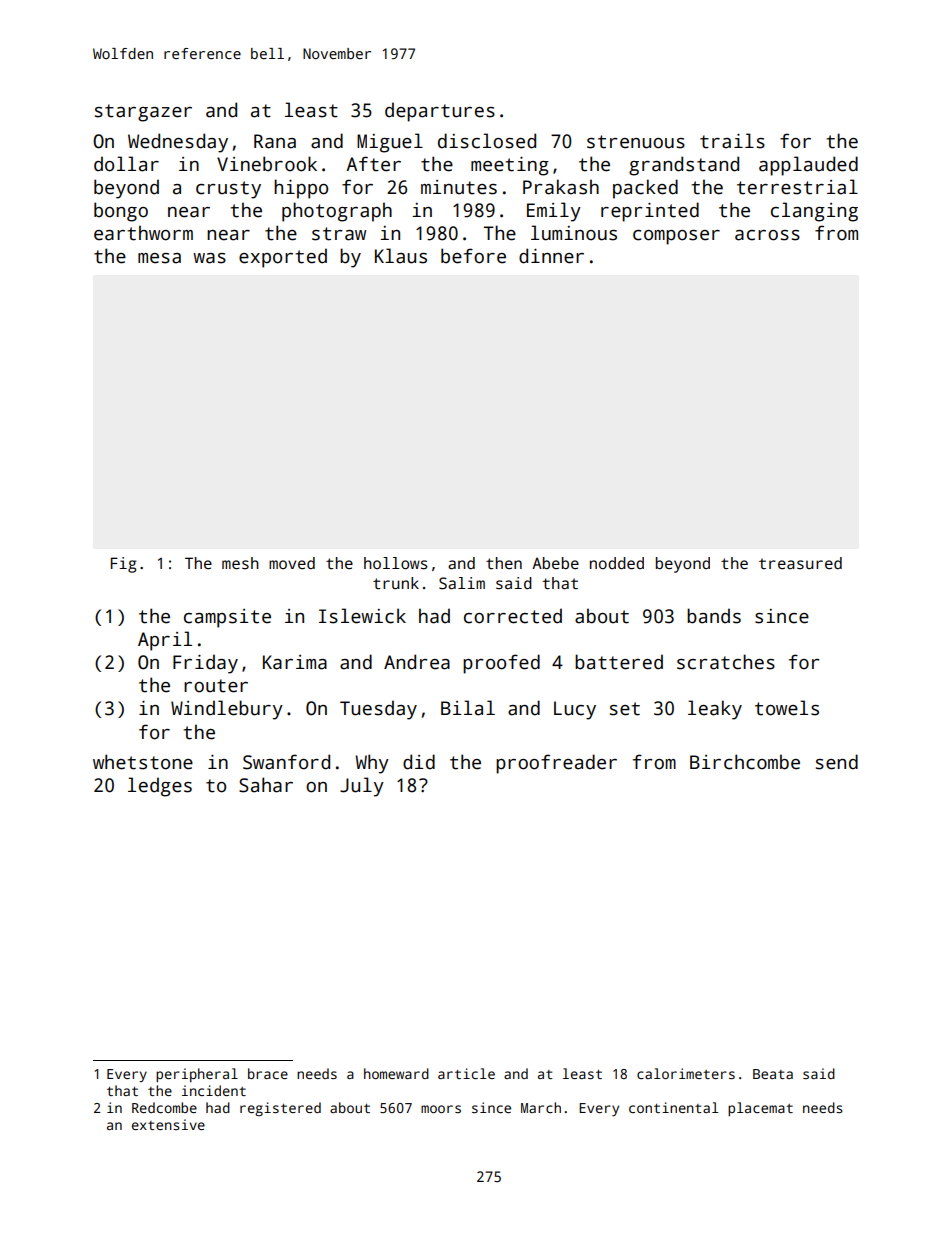 The image size is (952, 1233). What do you see at coordinates (337, 212) in the screenshot?
I see `photograph` at bounding box center [337, 212].
